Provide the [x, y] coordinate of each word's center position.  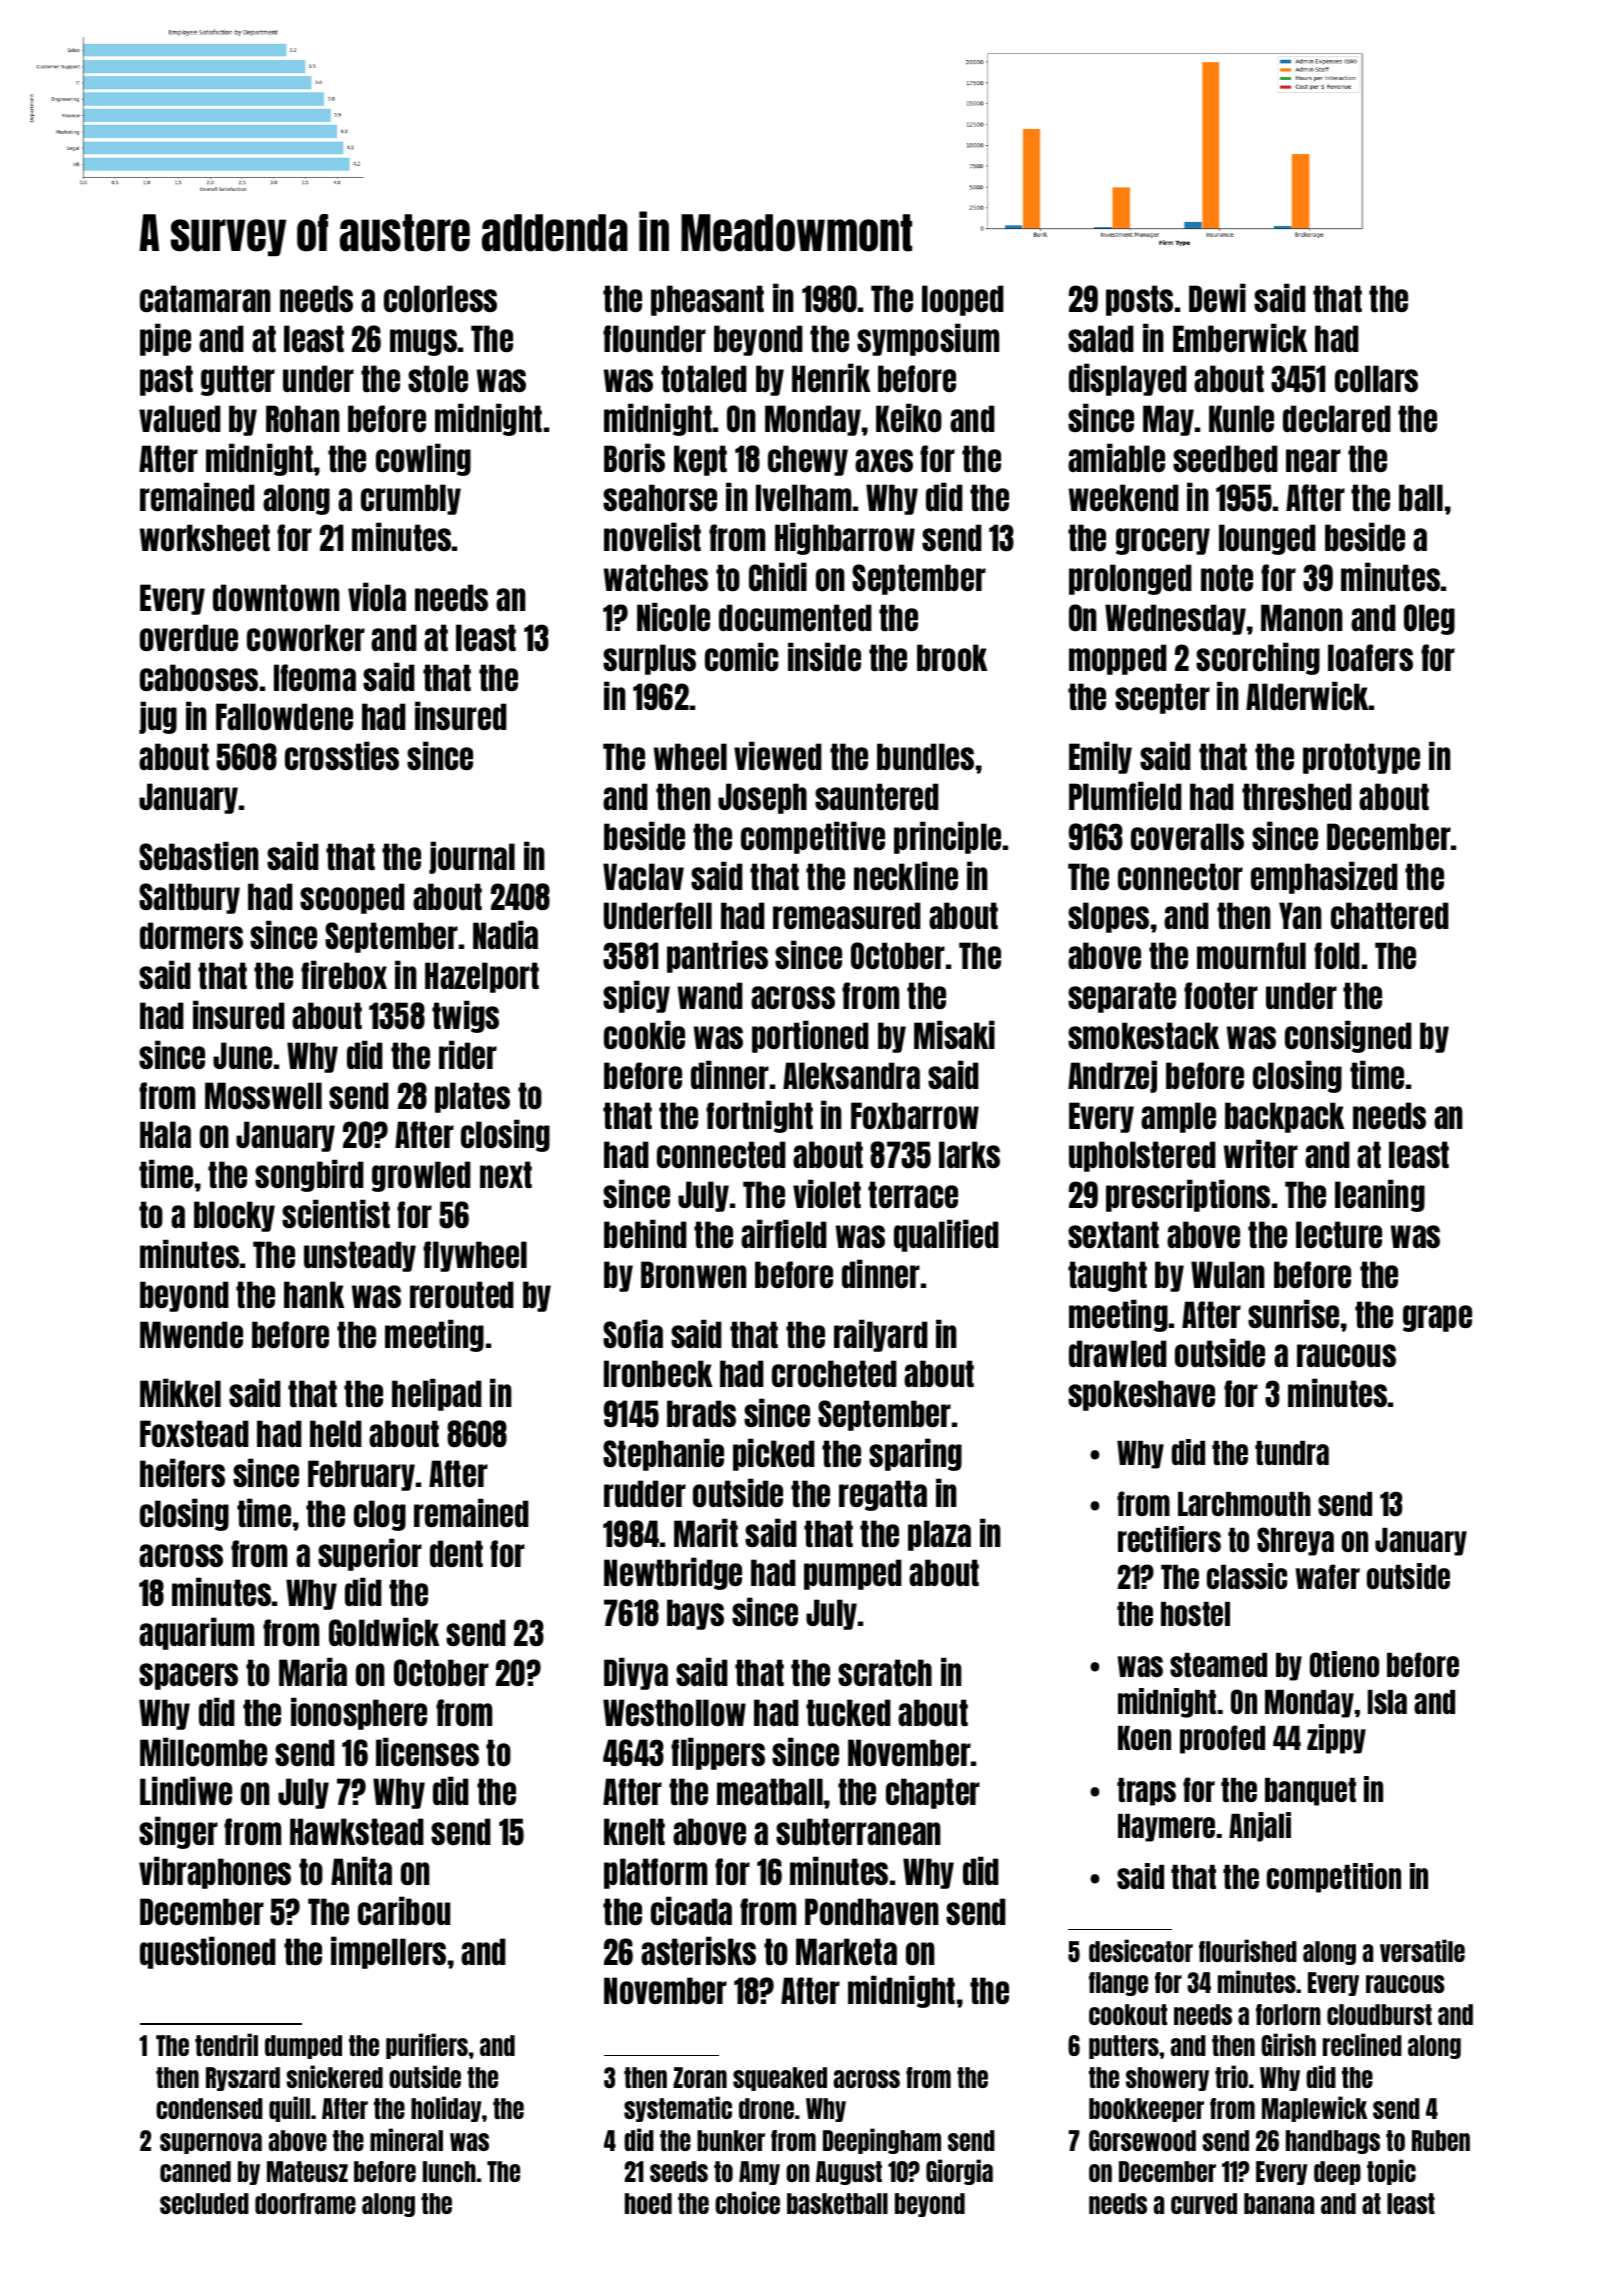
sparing [915, 1454]
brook [952, 657]
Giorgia [959, 2172]
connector [1180, 876]
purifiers [427, 2046]
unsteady [360, 1256]
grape [1437, 1318]
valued [180, 418]
